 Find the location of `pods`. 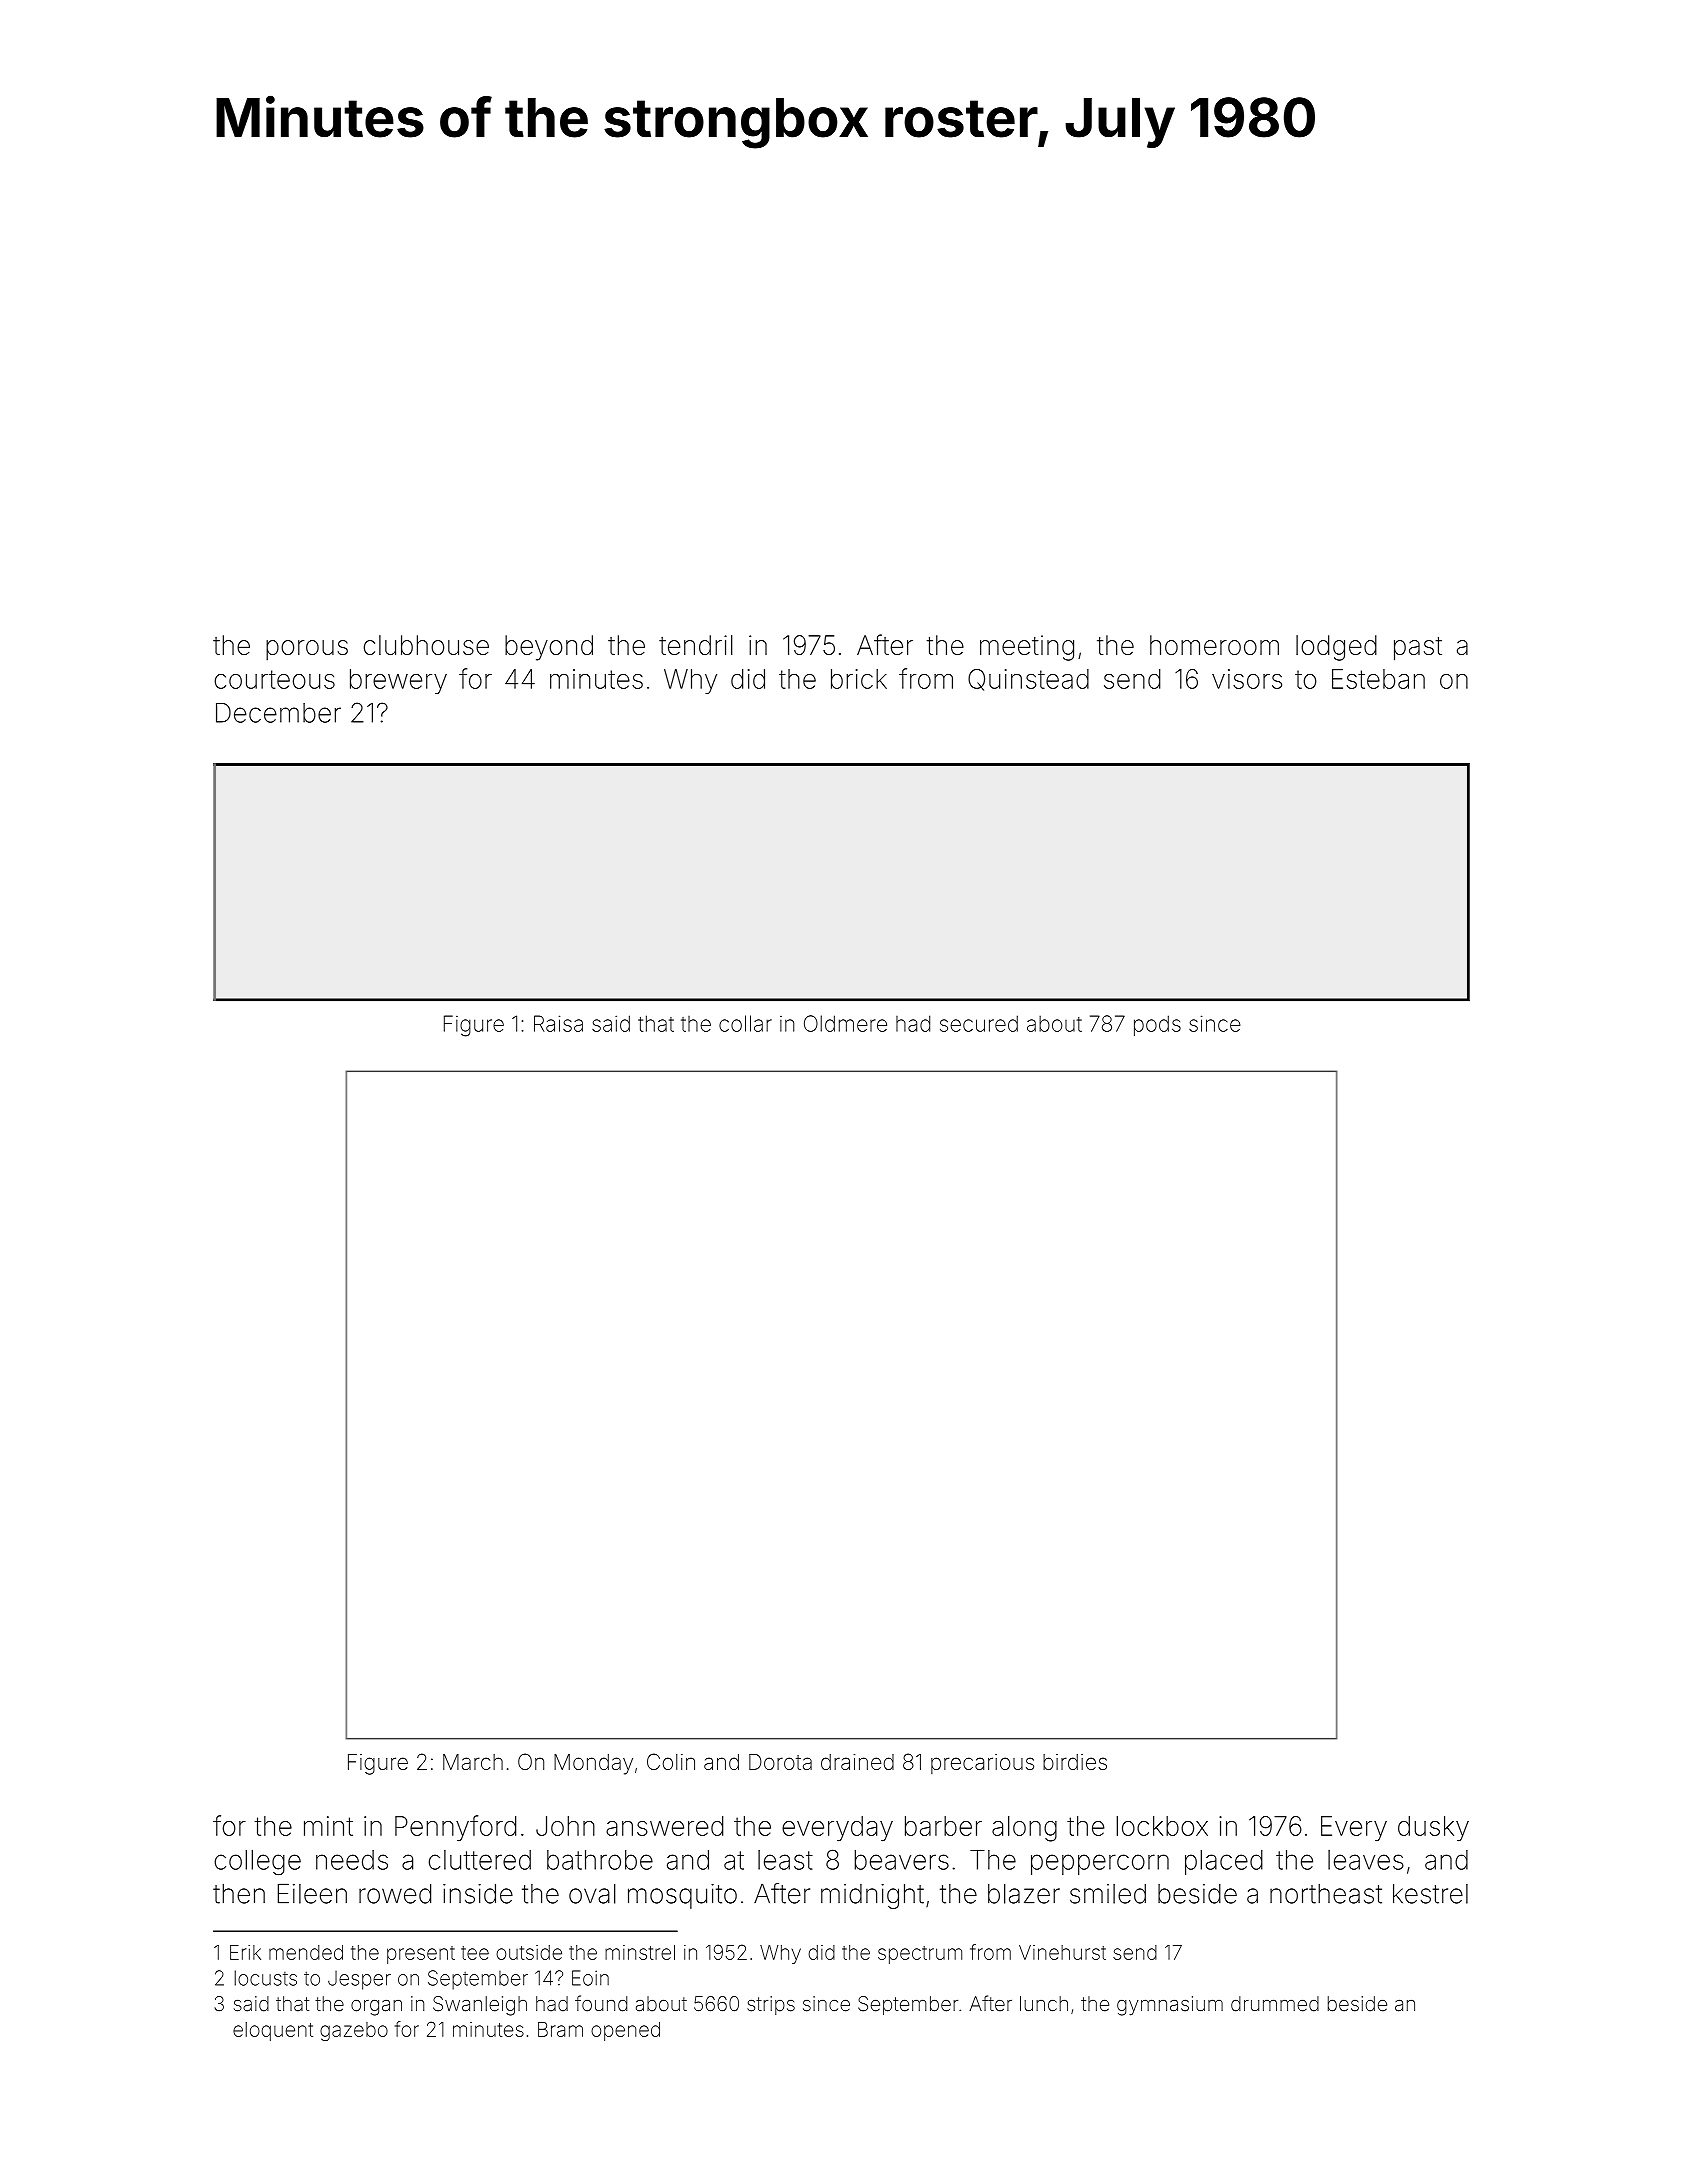

pods is located at coordinates (1157, 1025).
